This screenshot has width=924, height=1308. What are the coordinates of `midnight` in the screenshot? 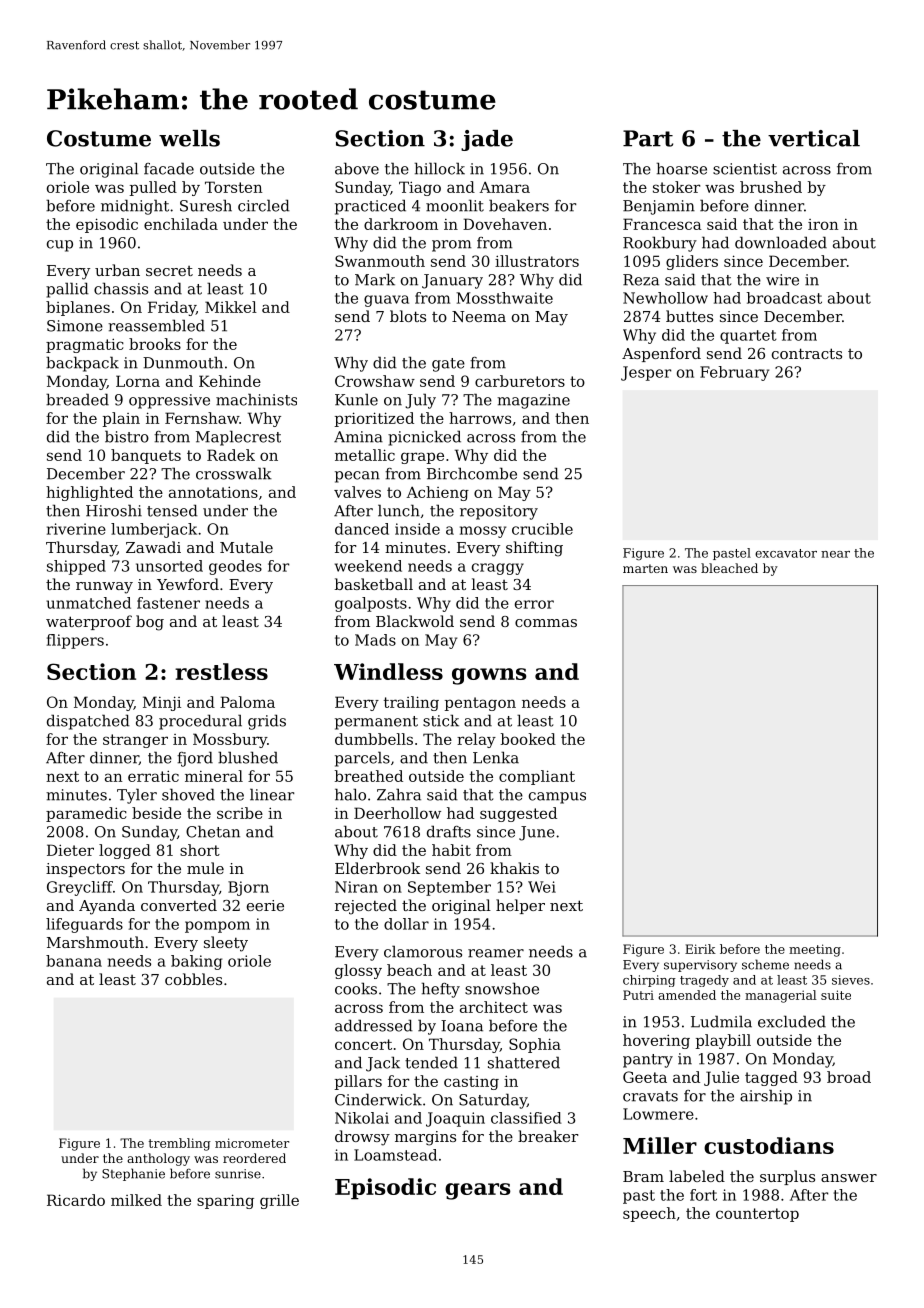 It's located at (135, 207).
